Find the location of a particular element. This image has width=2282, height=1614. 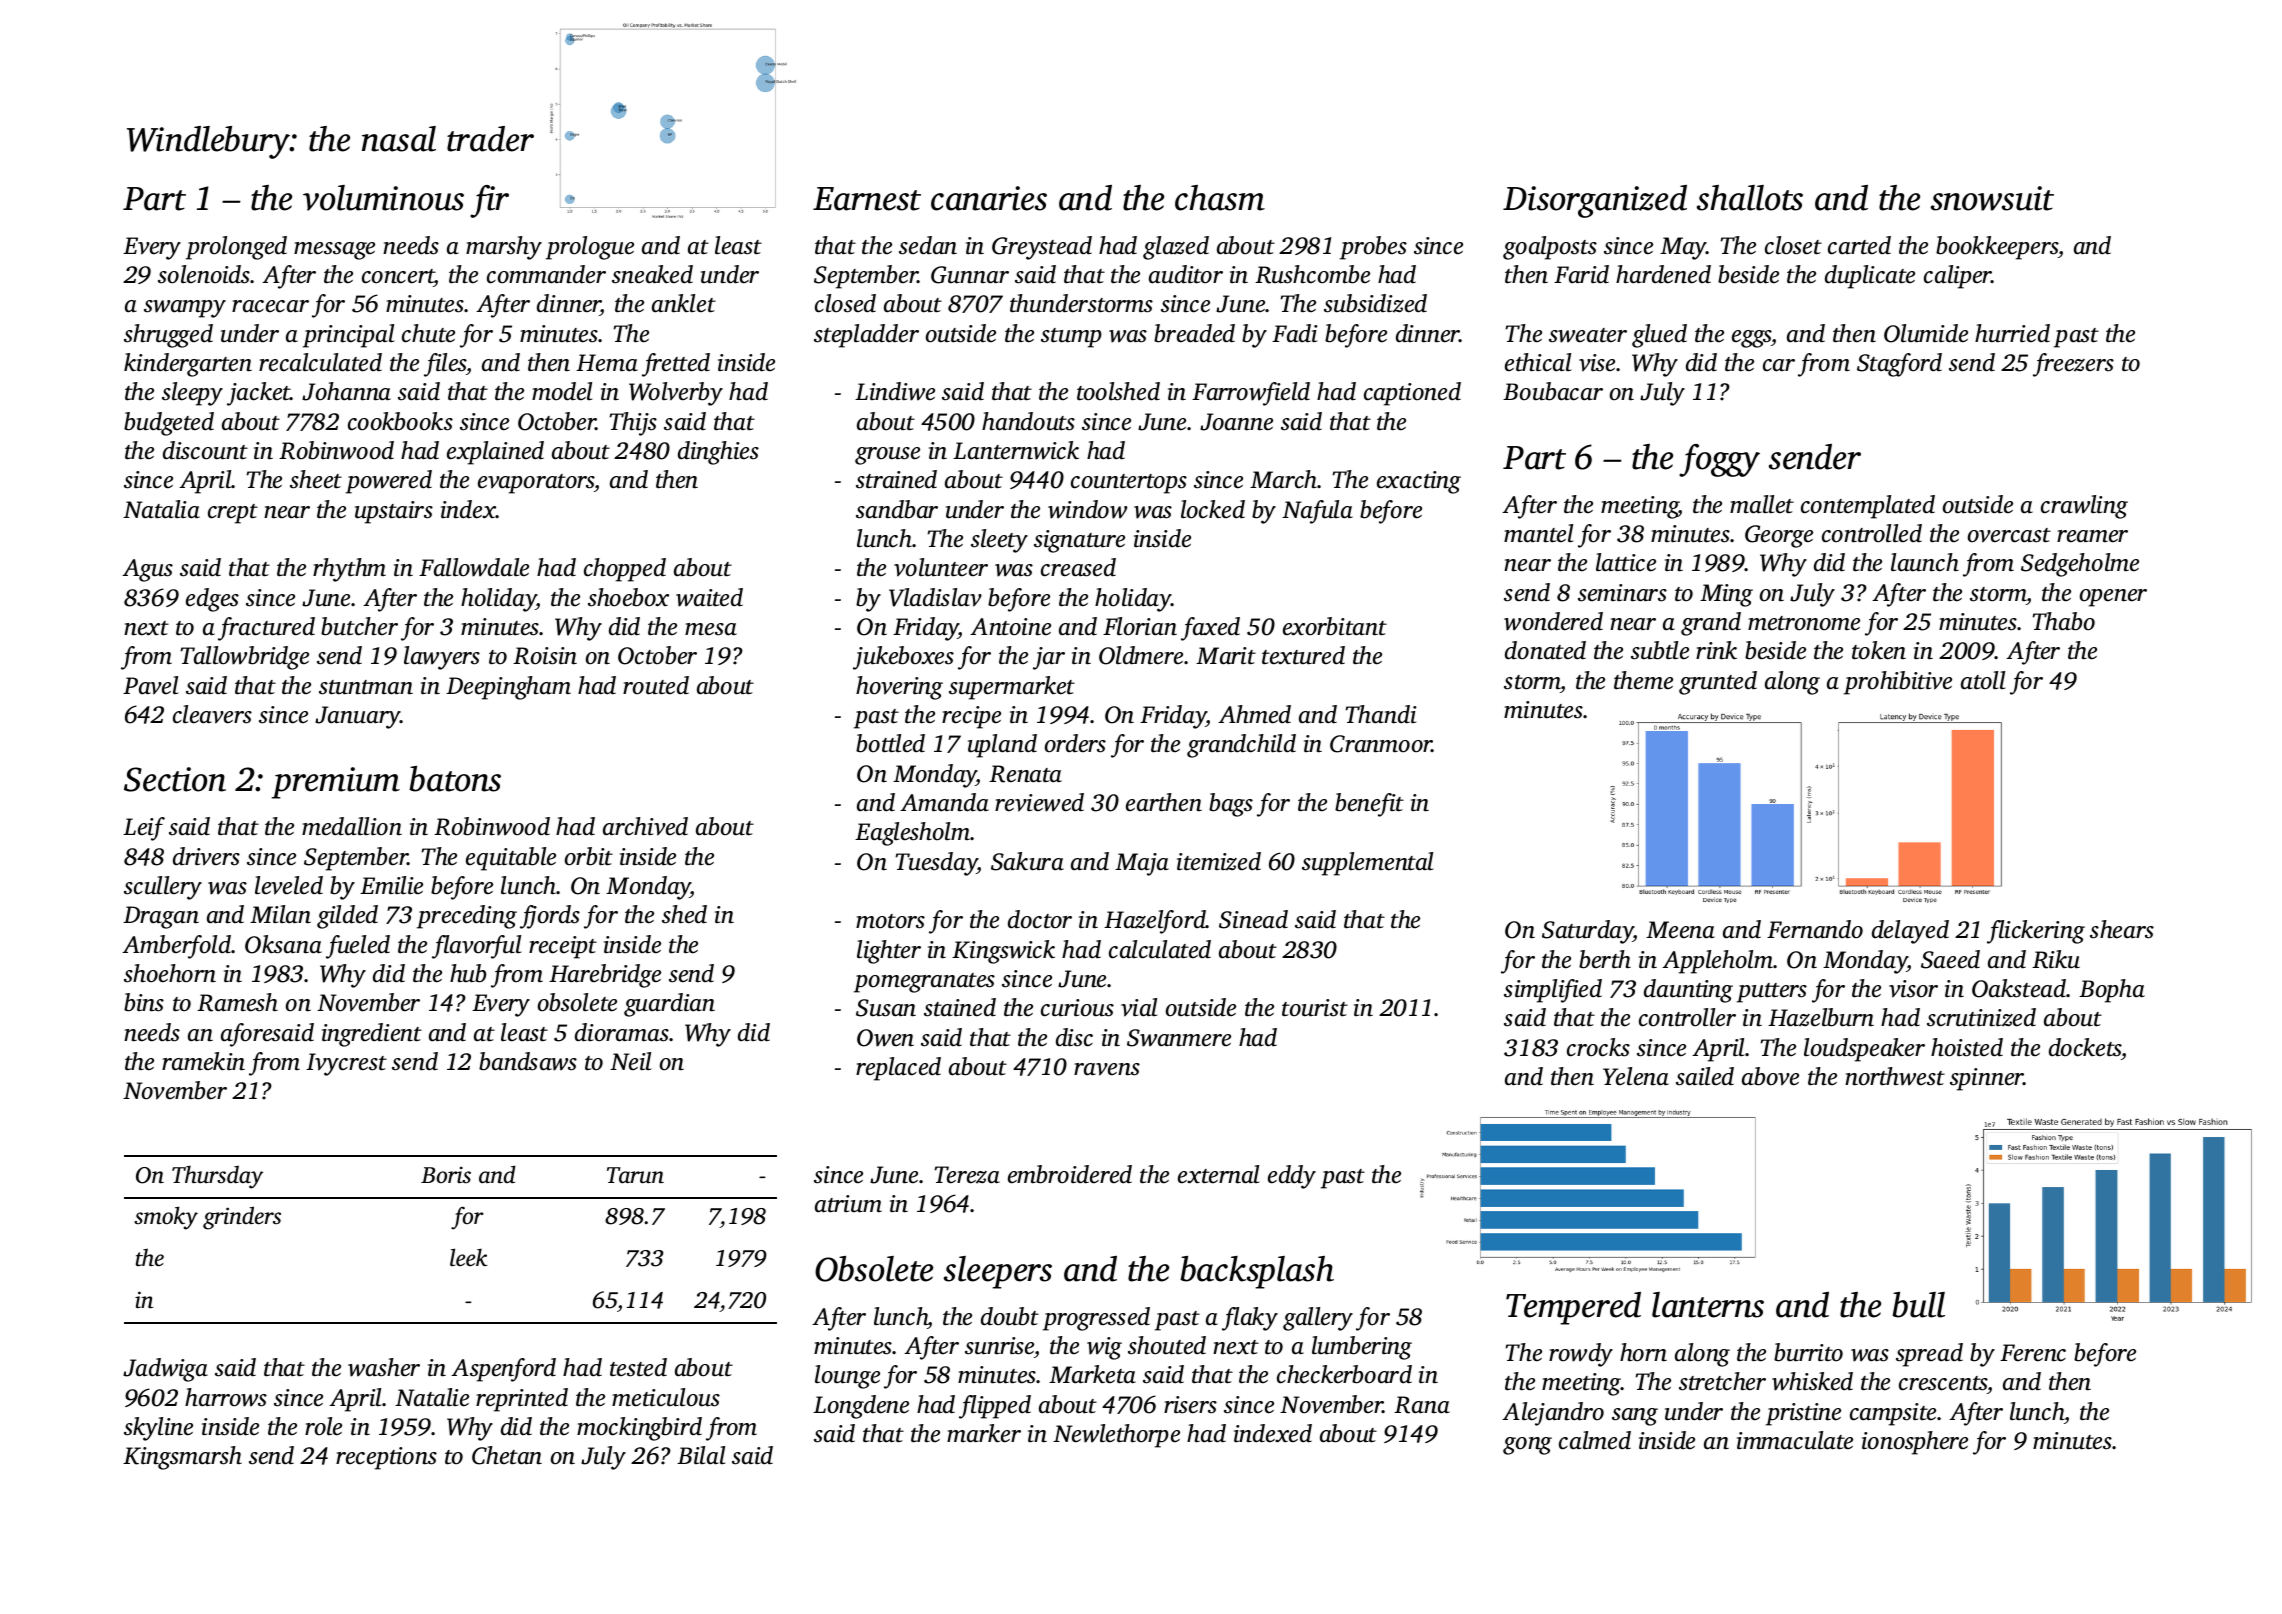

sailed is located at coordinates (1705, 1076).
